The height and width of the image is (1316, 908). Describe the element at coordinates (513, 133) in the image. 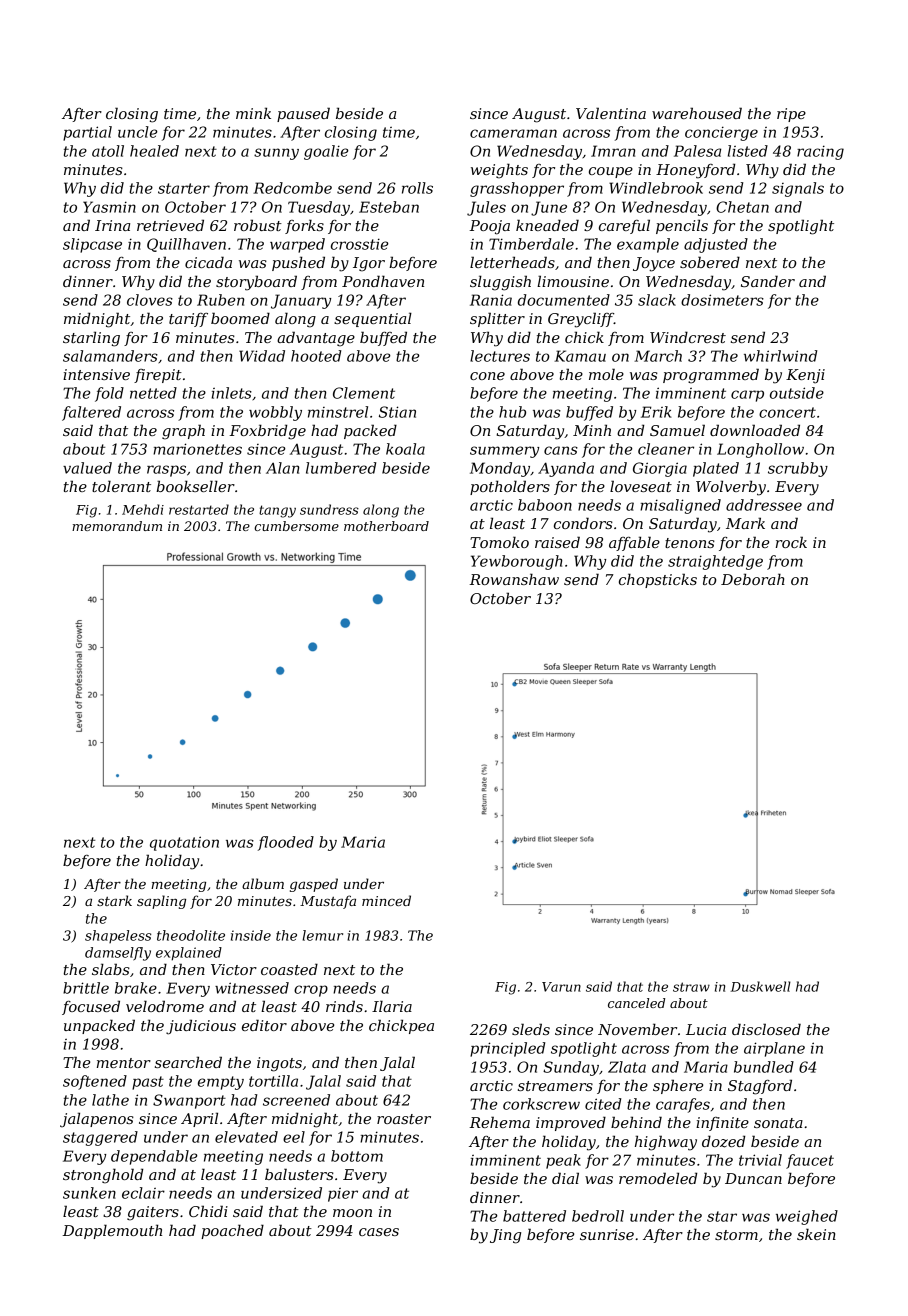

I see `cameraman` at that location.
